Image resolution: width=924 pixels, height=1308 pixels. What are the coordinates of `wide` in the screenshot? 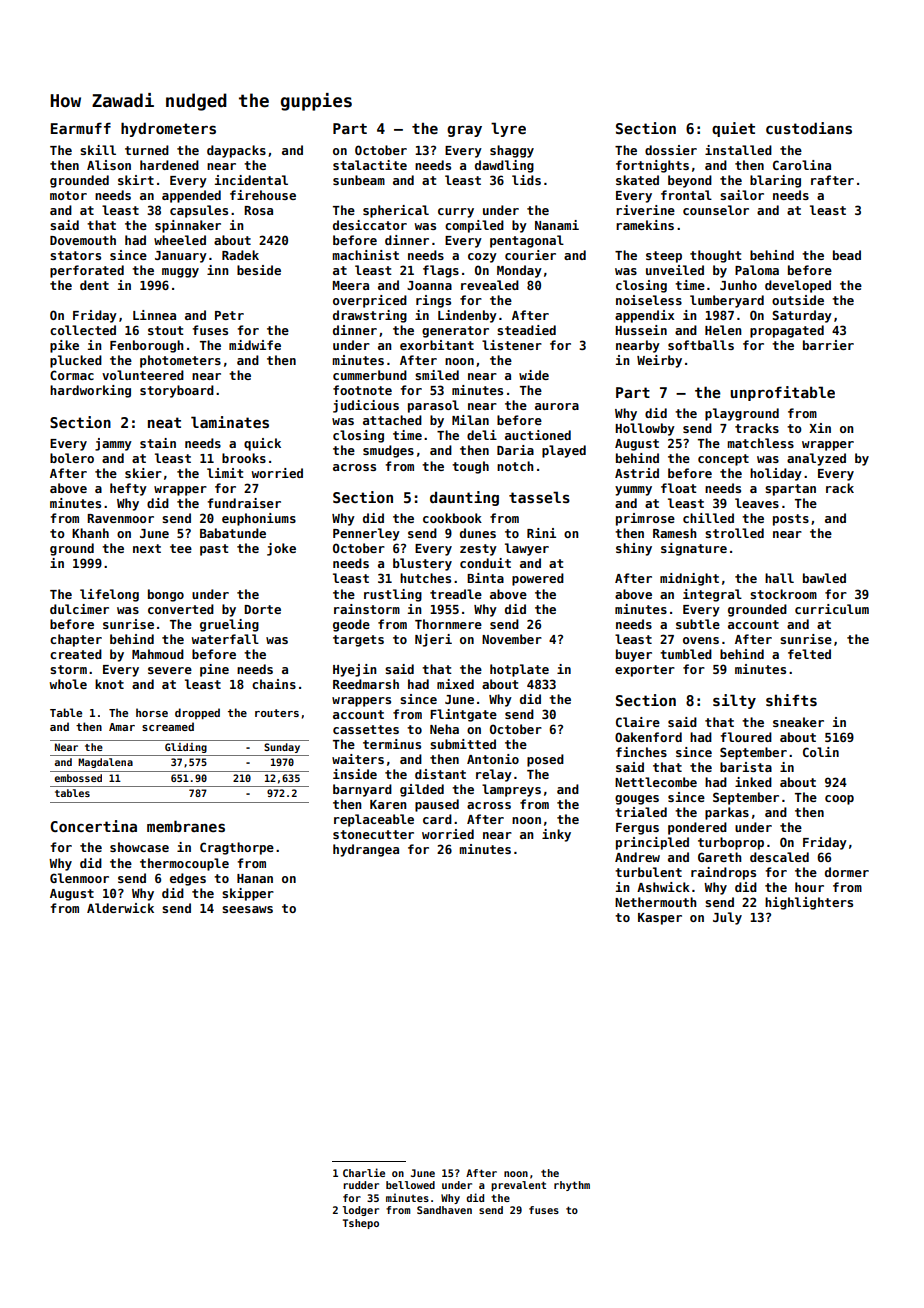 It's located at (534, 375).
